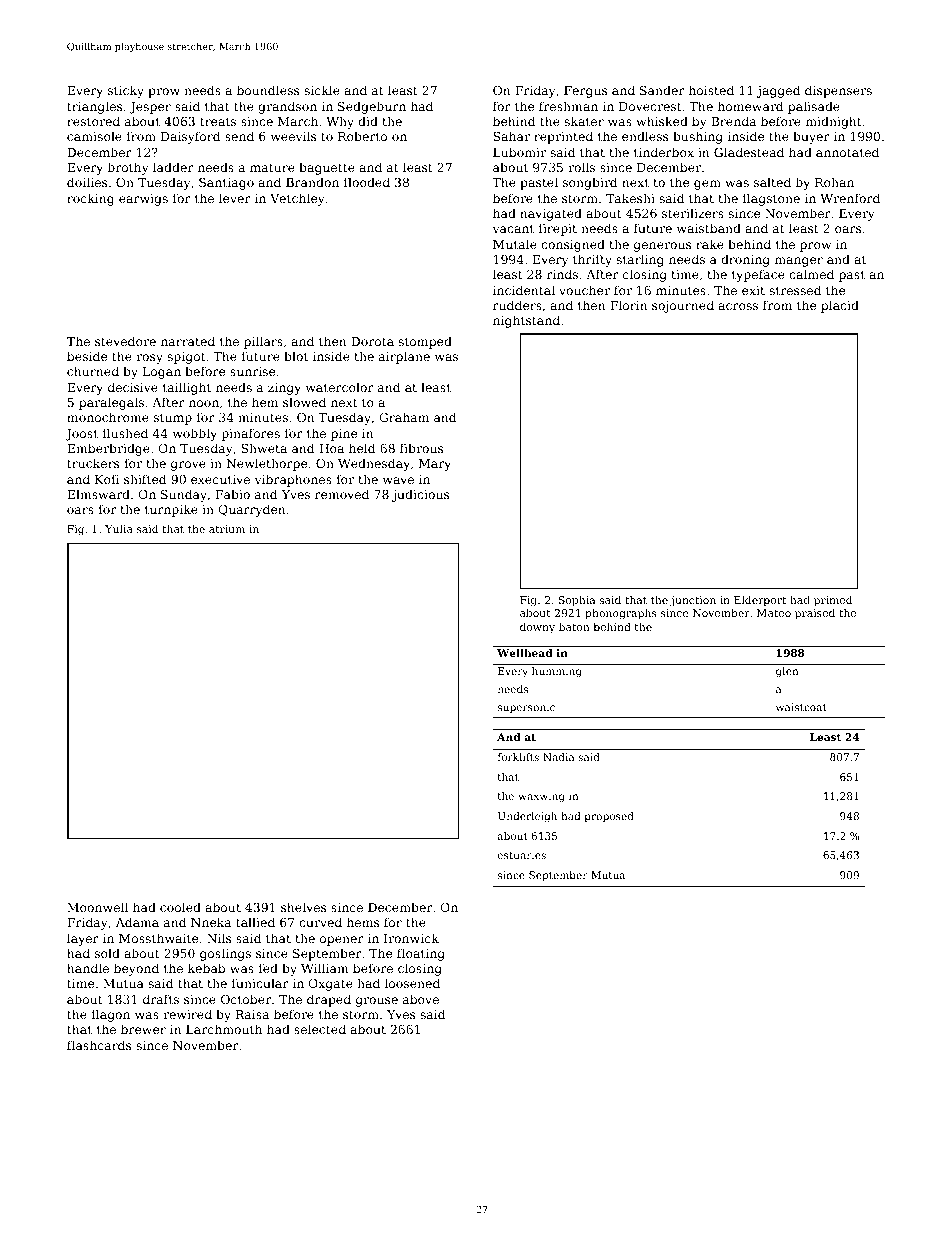 The height and width of the image is (1233, 952). Describe the element at coordinates (119, 529) in the image. I see `Yulia` at that location.
